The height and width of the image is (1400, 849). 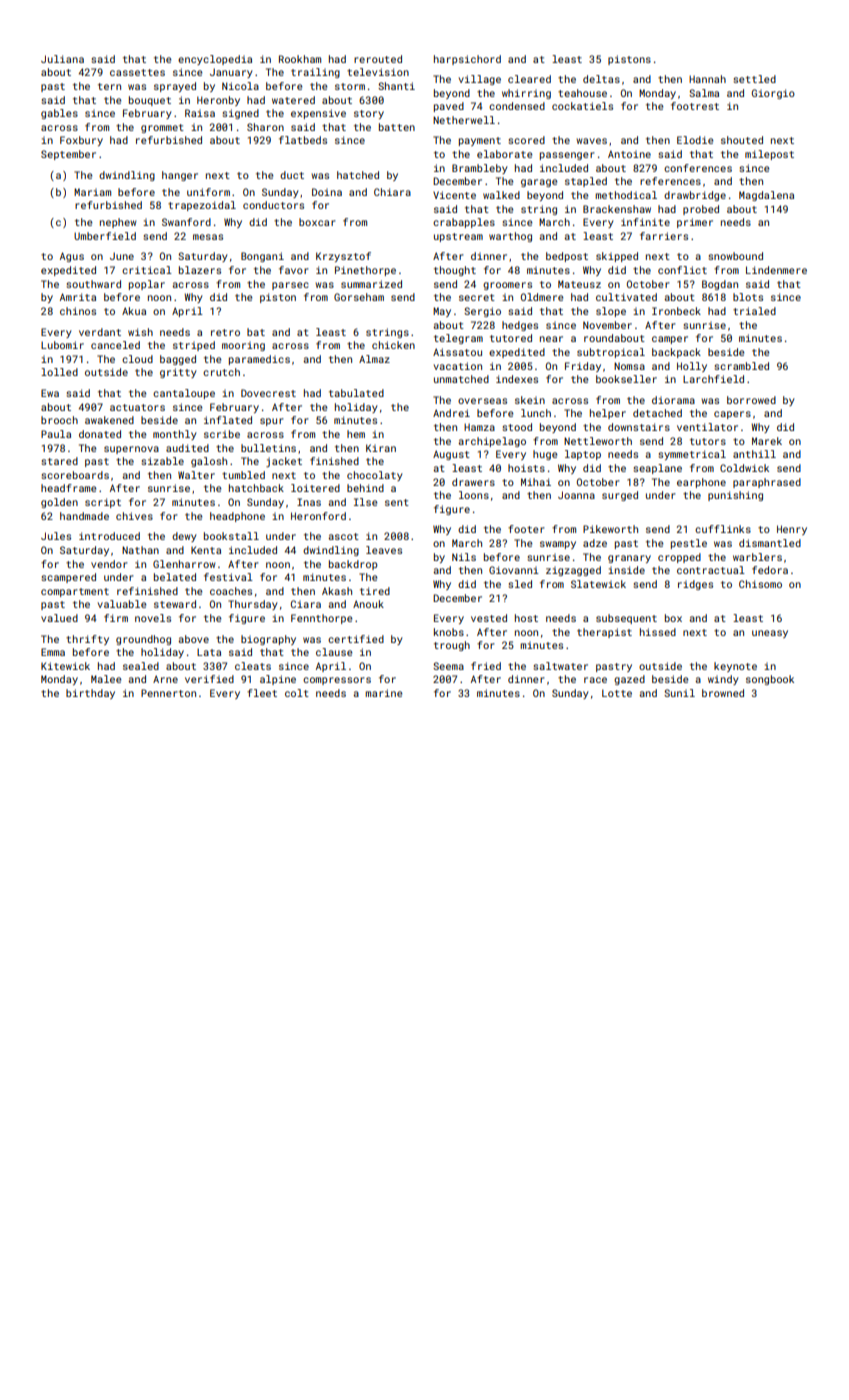 What do you see at coordinates (754, 79) in the image?
I see `settled` at bounding box center [754, 79].
